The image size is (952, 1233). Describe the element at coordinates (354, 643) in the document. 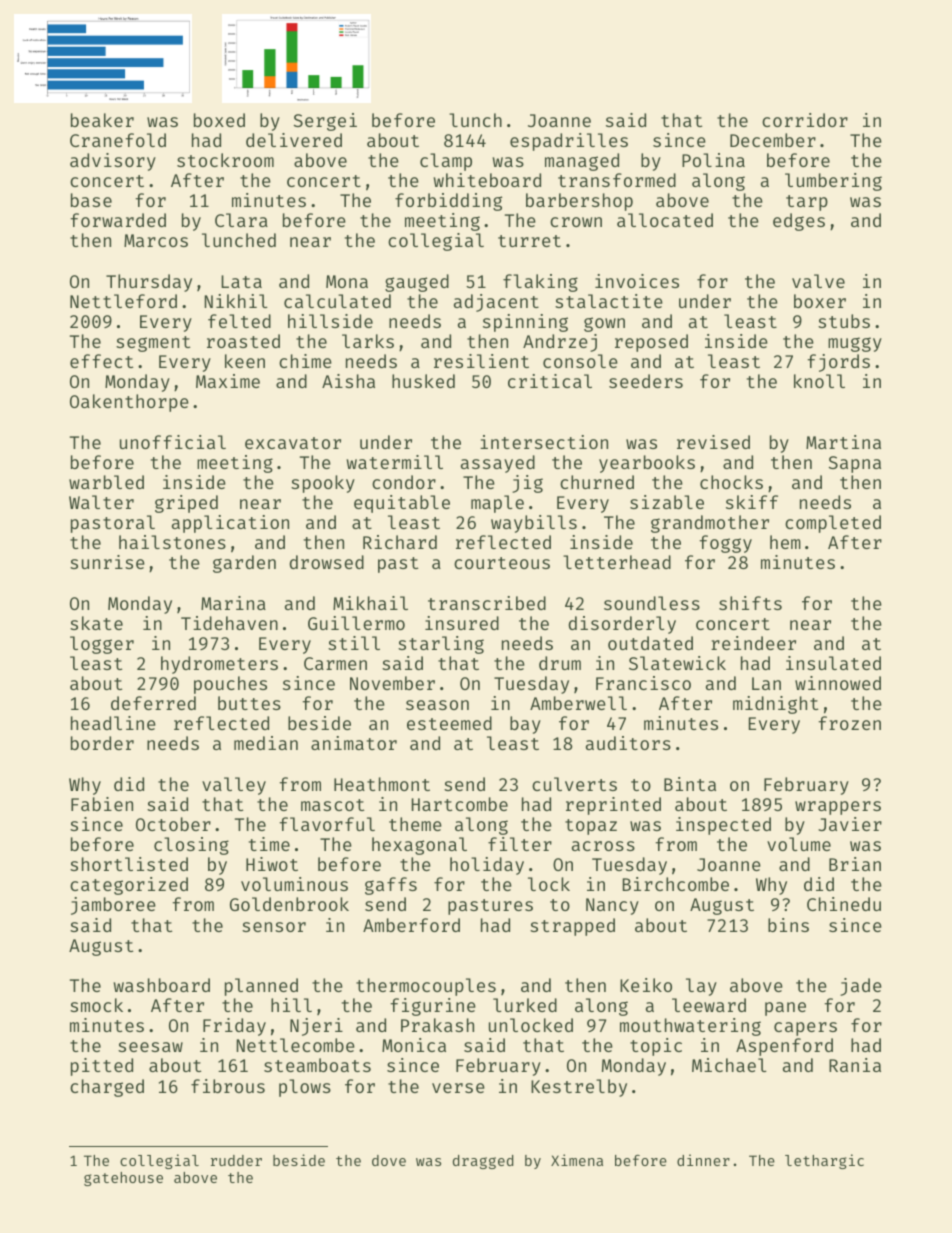

I see `still` at that location.
